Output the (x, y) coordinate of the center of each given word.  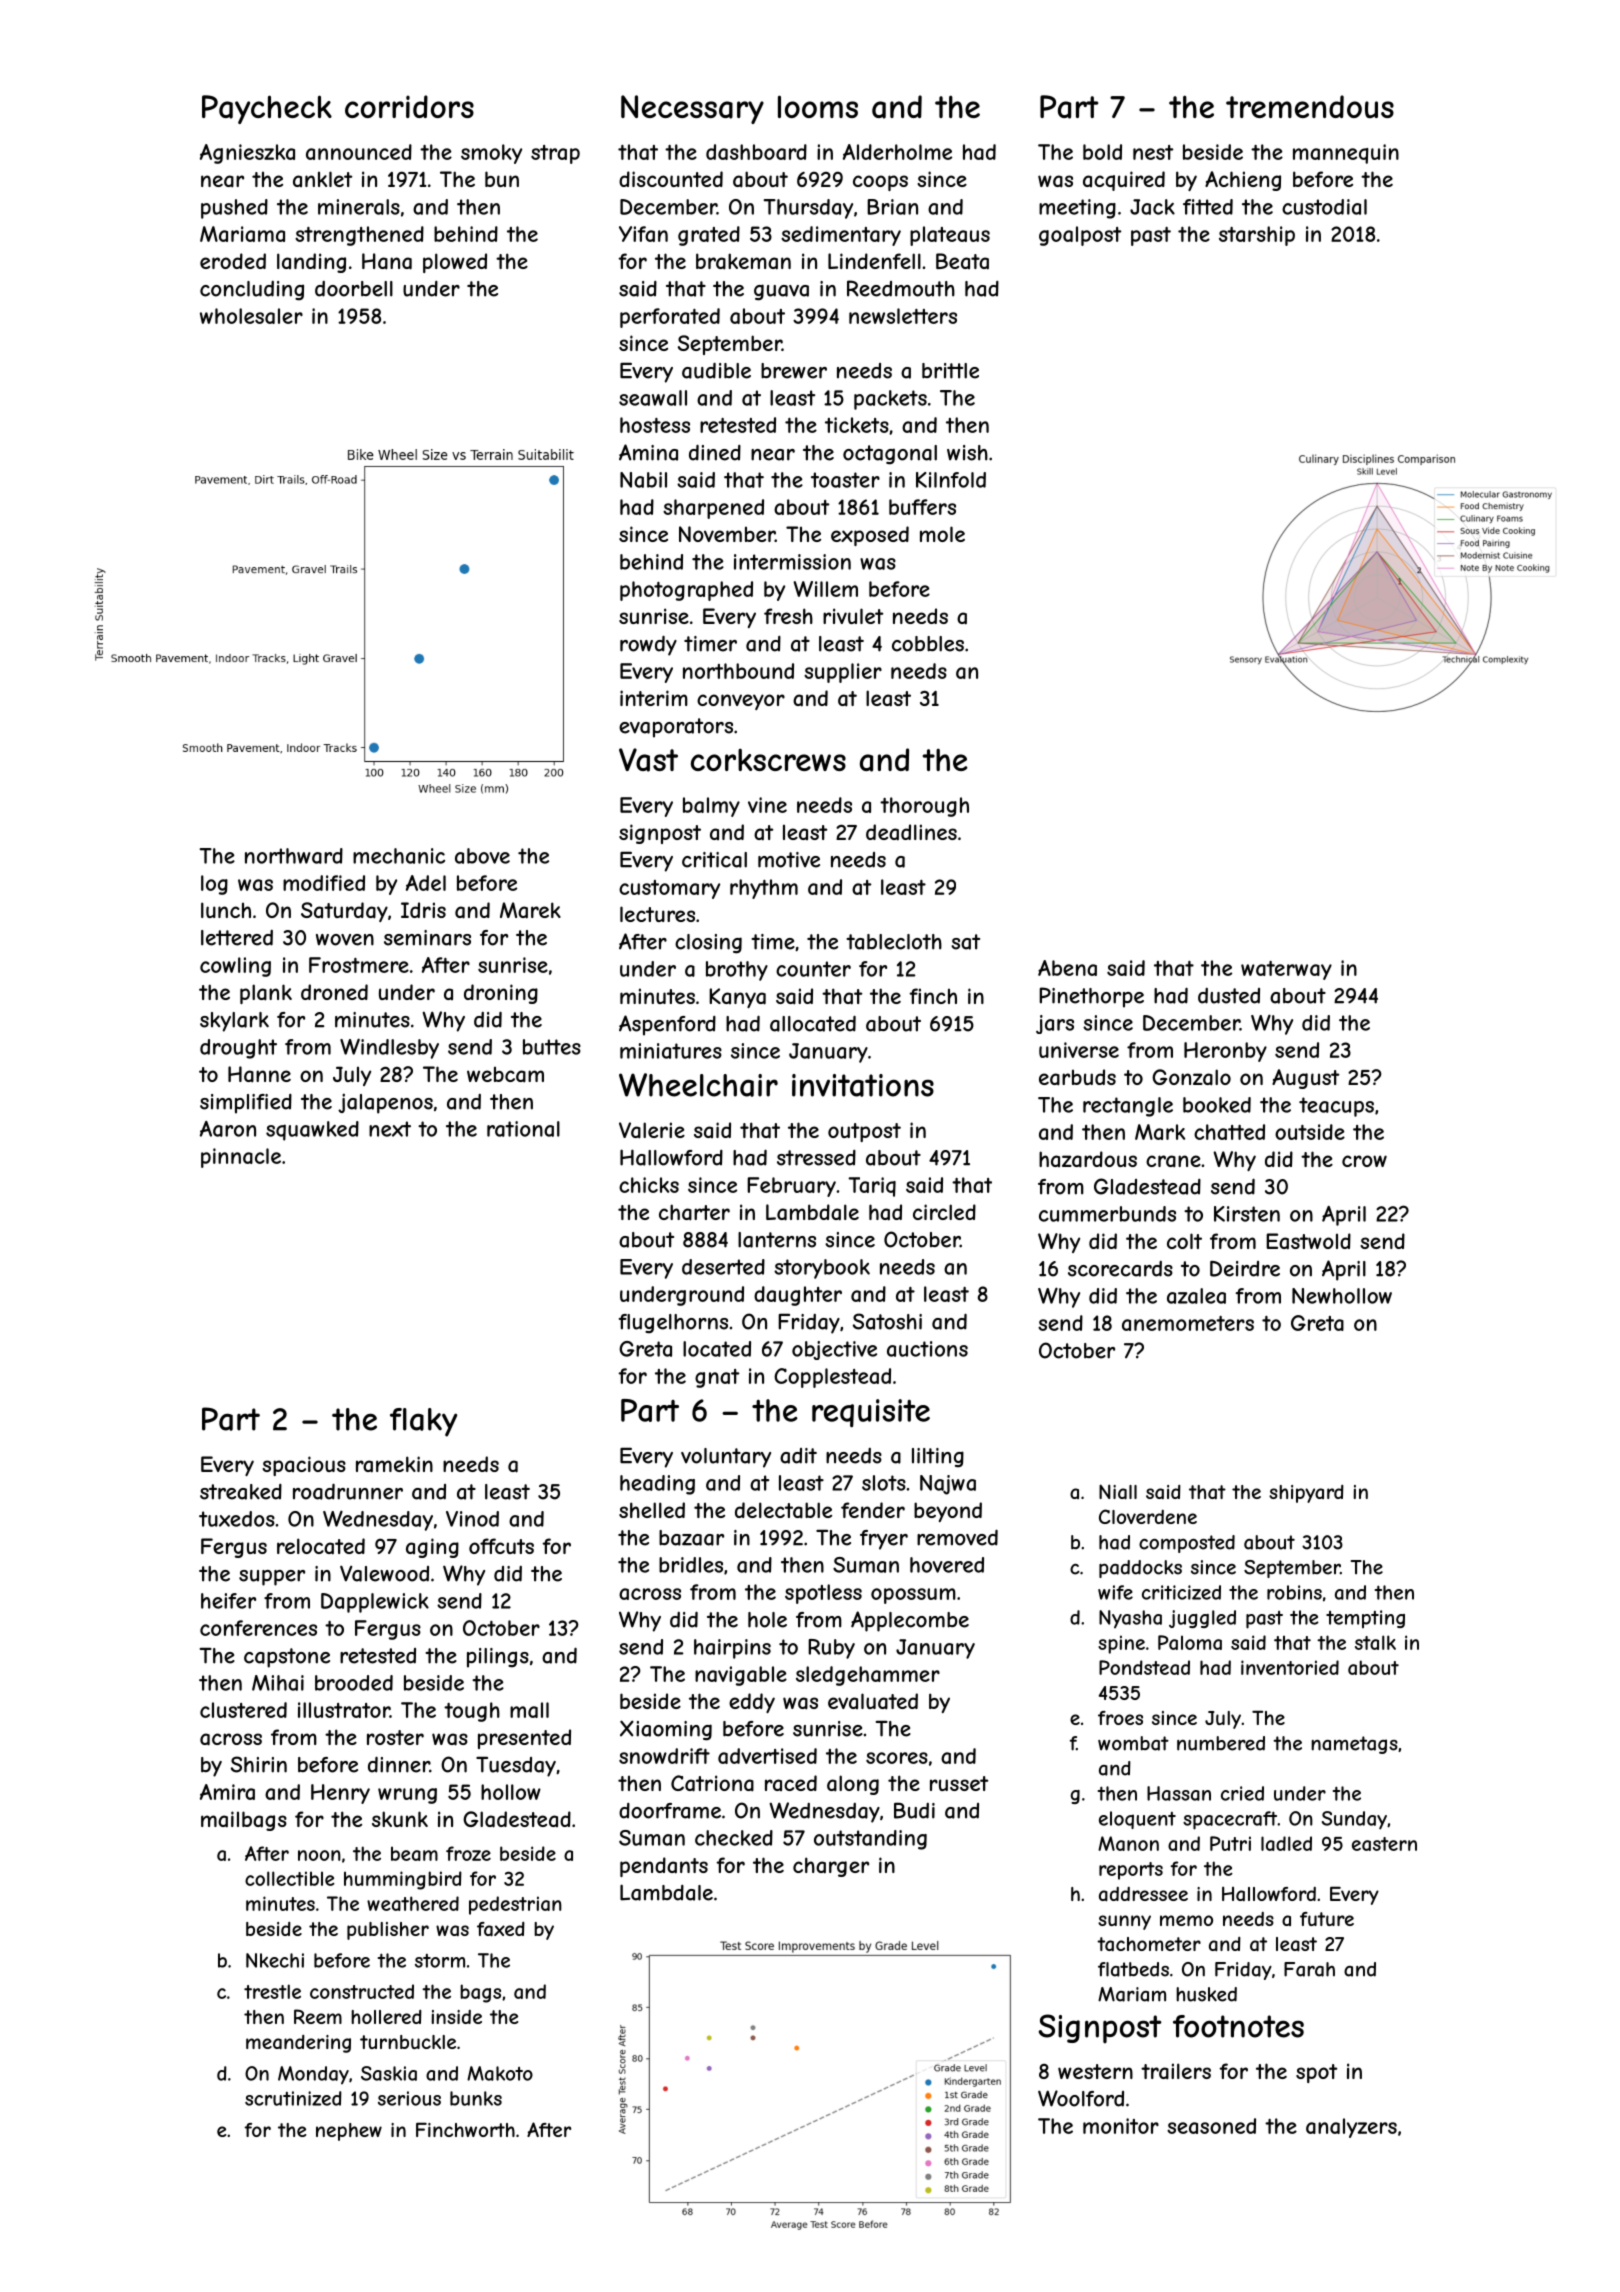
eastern (1384, 1844)
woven (345, 940)
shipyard (1306, 1494)
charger (831, 1867)
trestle (272, 1991)
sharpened (713, 509)
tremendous (1310, 106)
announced (359, 152)
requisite (871, 1413)
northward (294, 856)
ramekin (394, 1464)
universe (1079, 1050)
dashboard (756, 152)
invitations (863, 1085)
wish (967, 453)
